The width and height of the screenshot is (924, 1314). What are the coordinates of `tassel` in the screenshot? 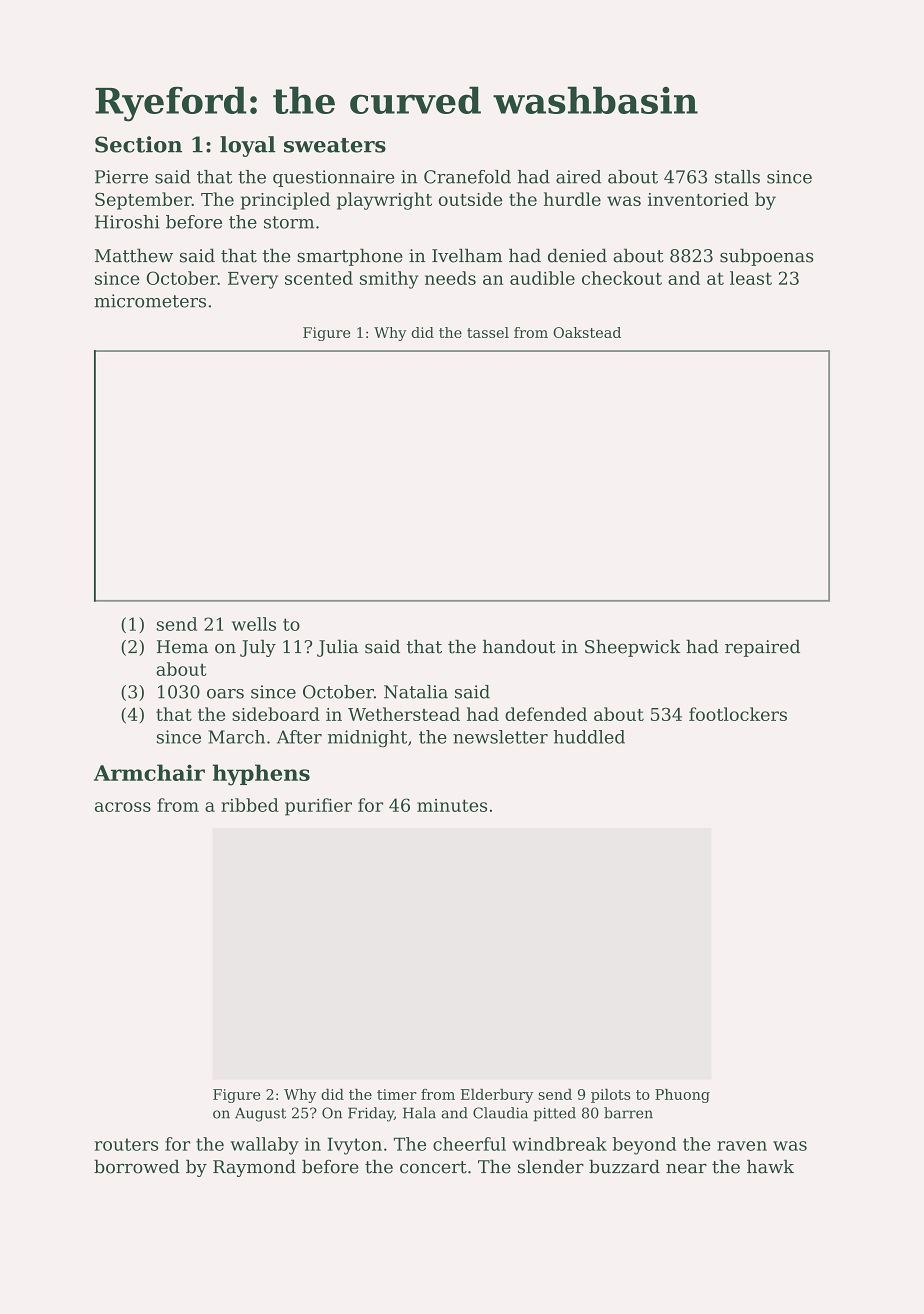 It's located at (488, 332).
